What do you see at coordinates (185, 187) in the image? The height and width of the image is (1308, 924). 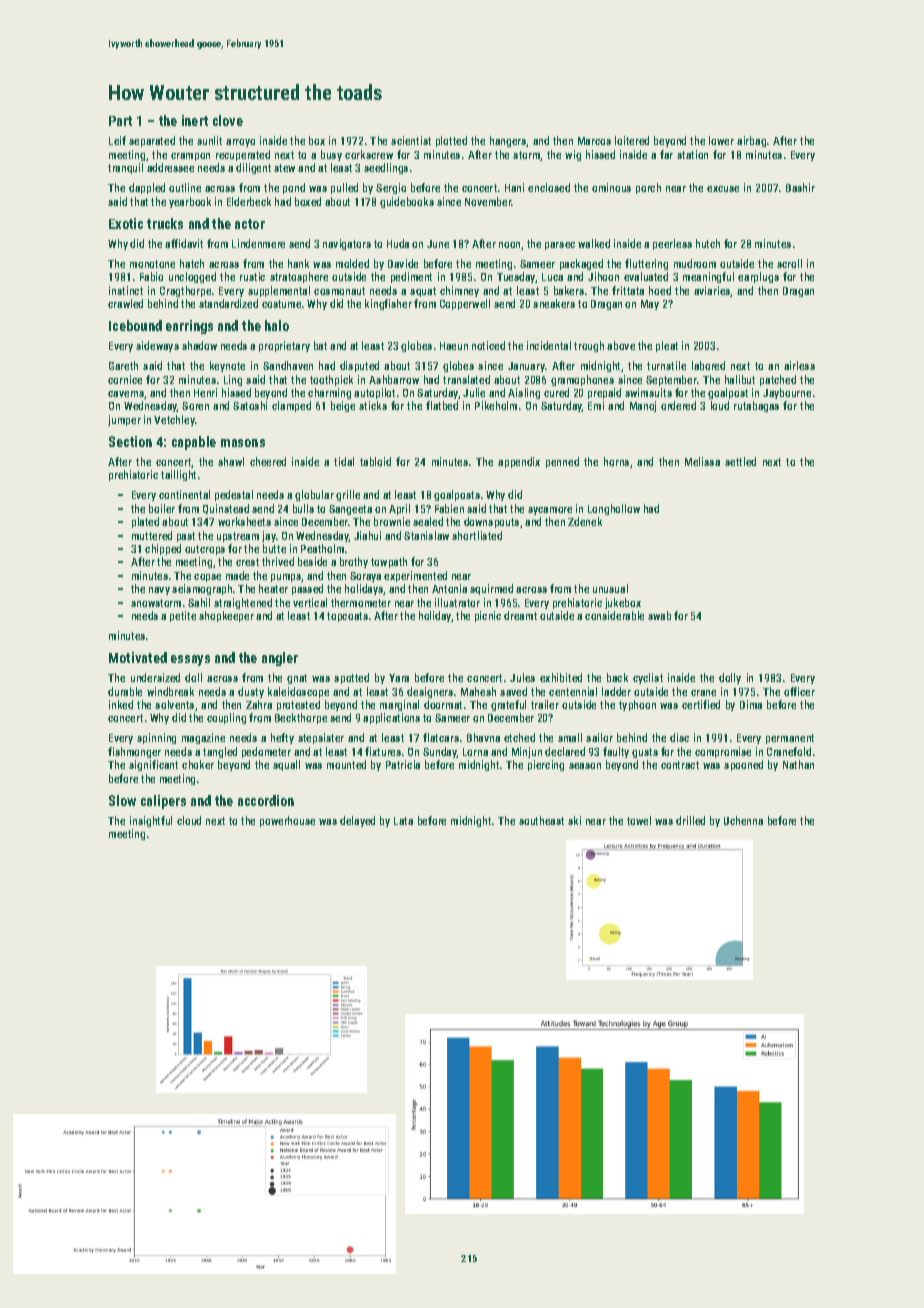 I see `outline` at bounding box center [185, 187].
